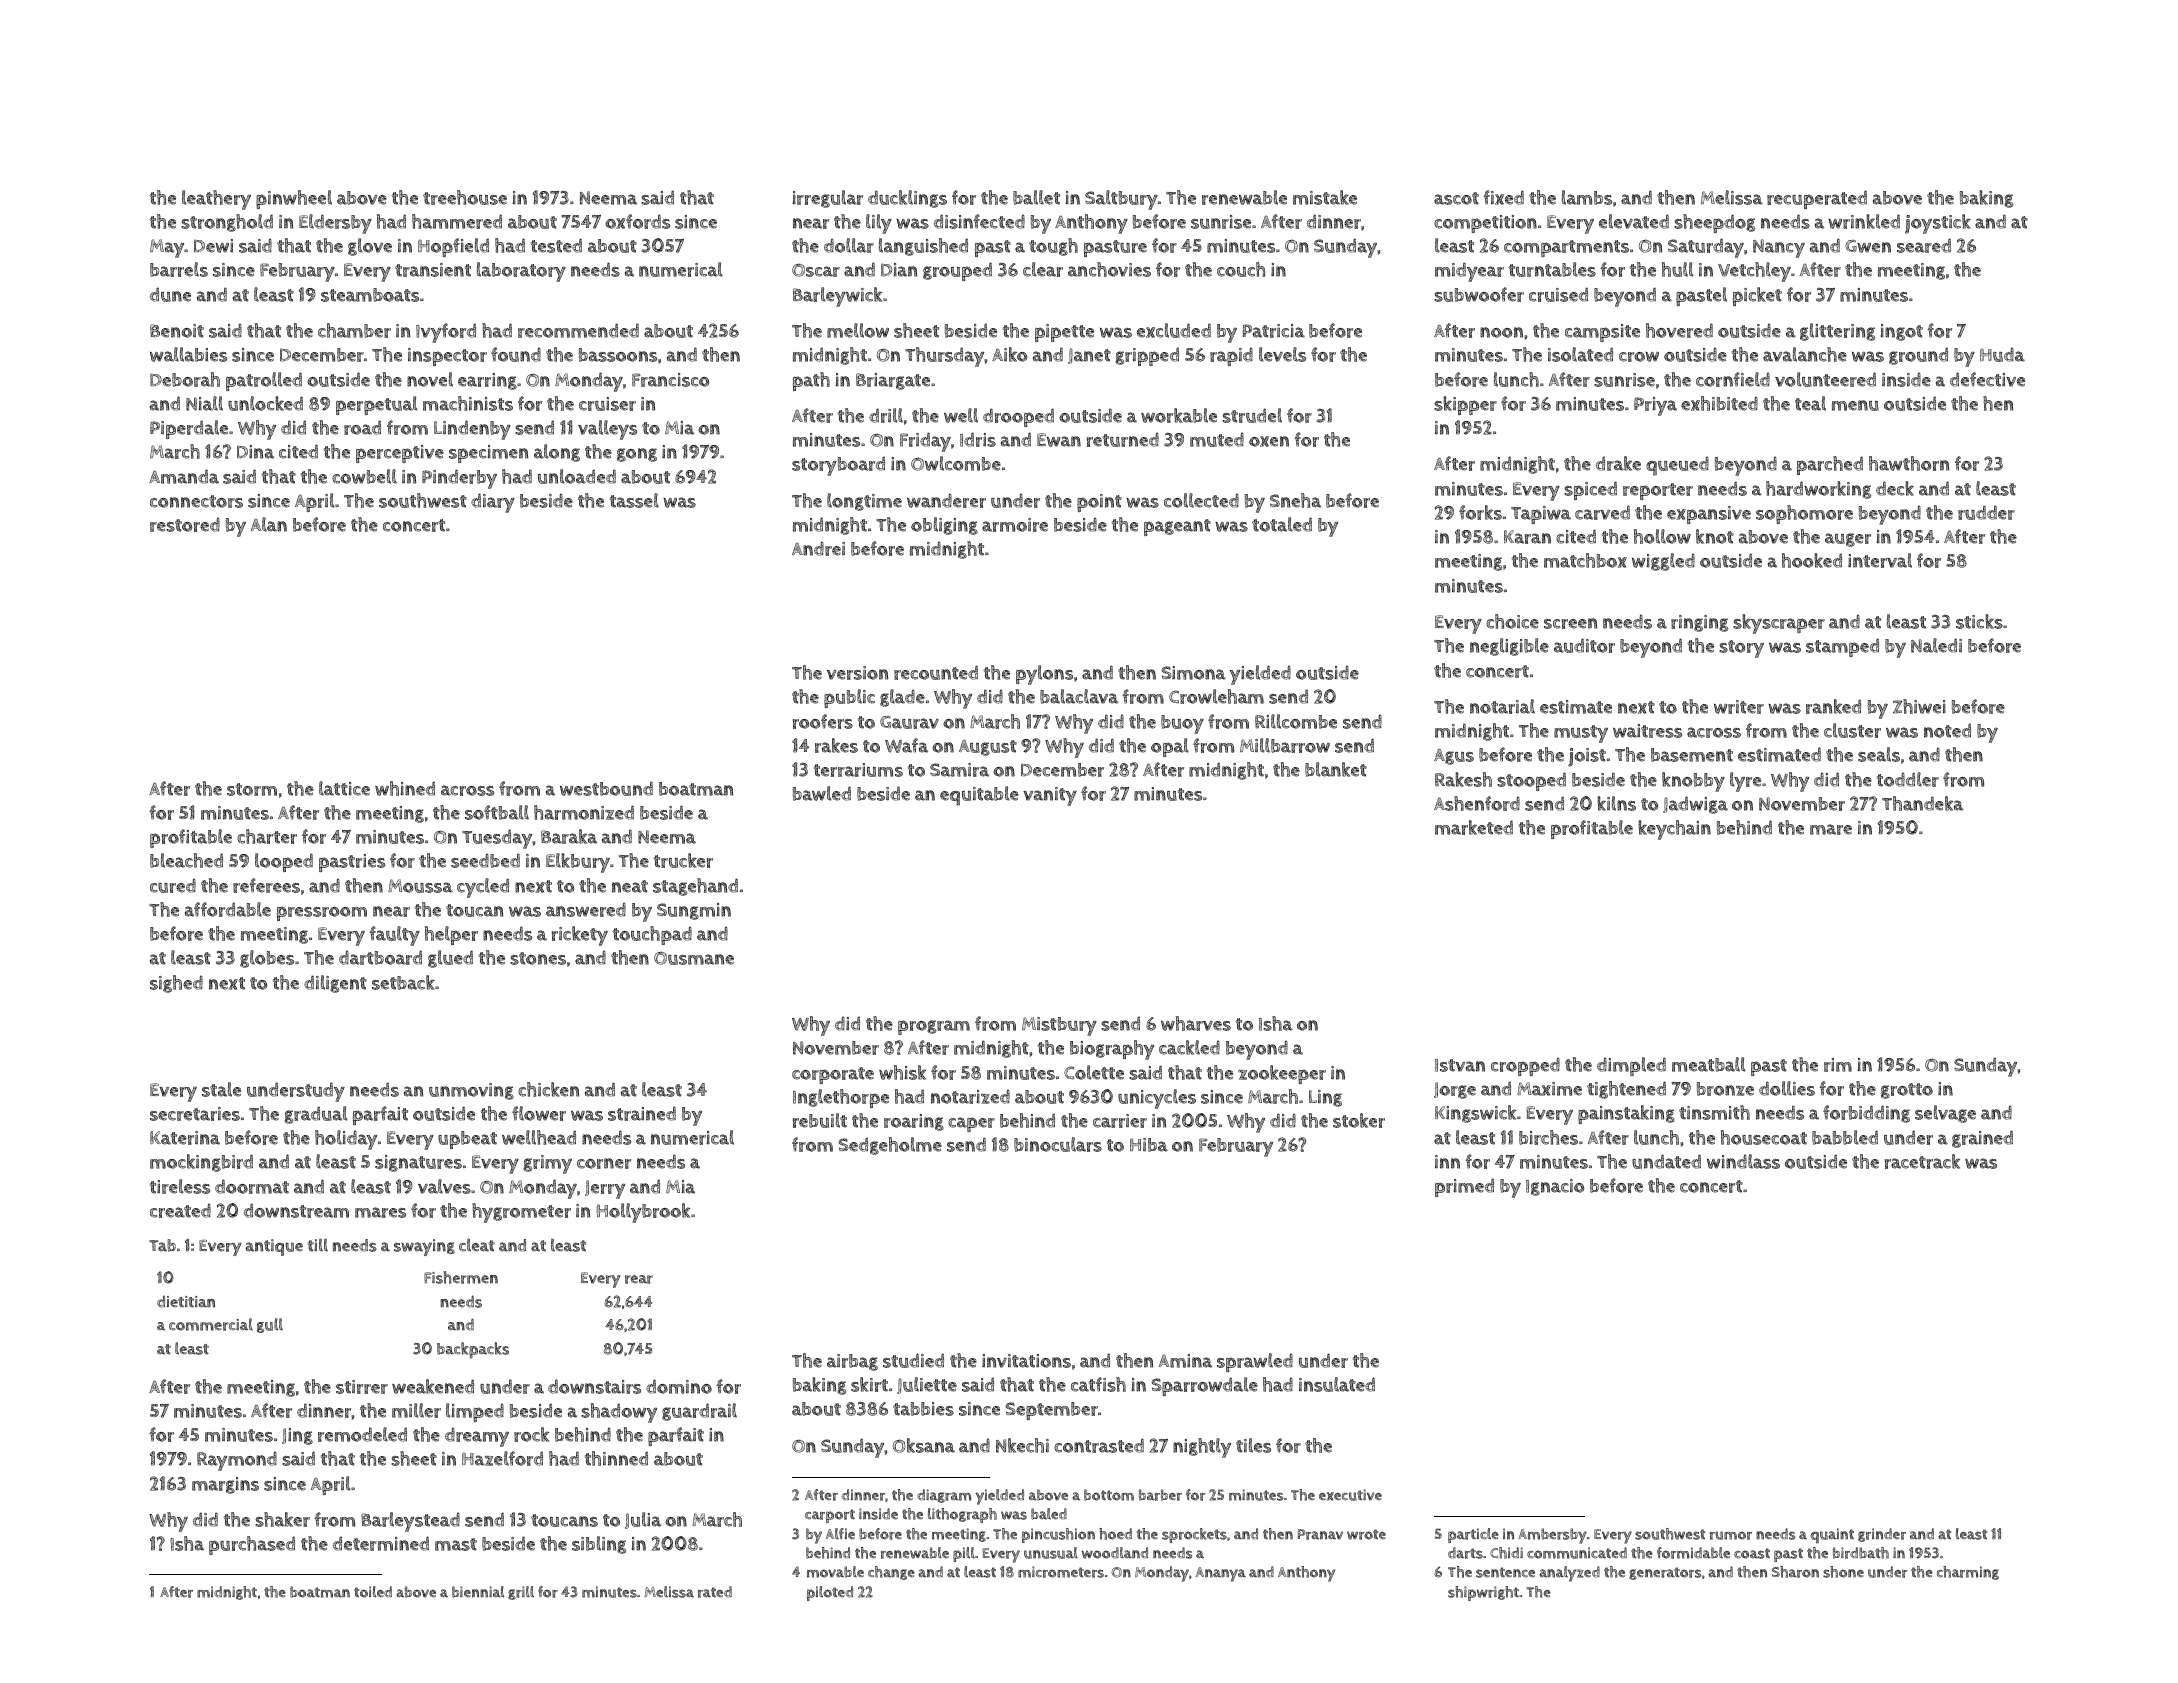 Image resolution: width=2178 pixels, height=1683 pixels. I want to click on toiled, so click(373, 1592).
